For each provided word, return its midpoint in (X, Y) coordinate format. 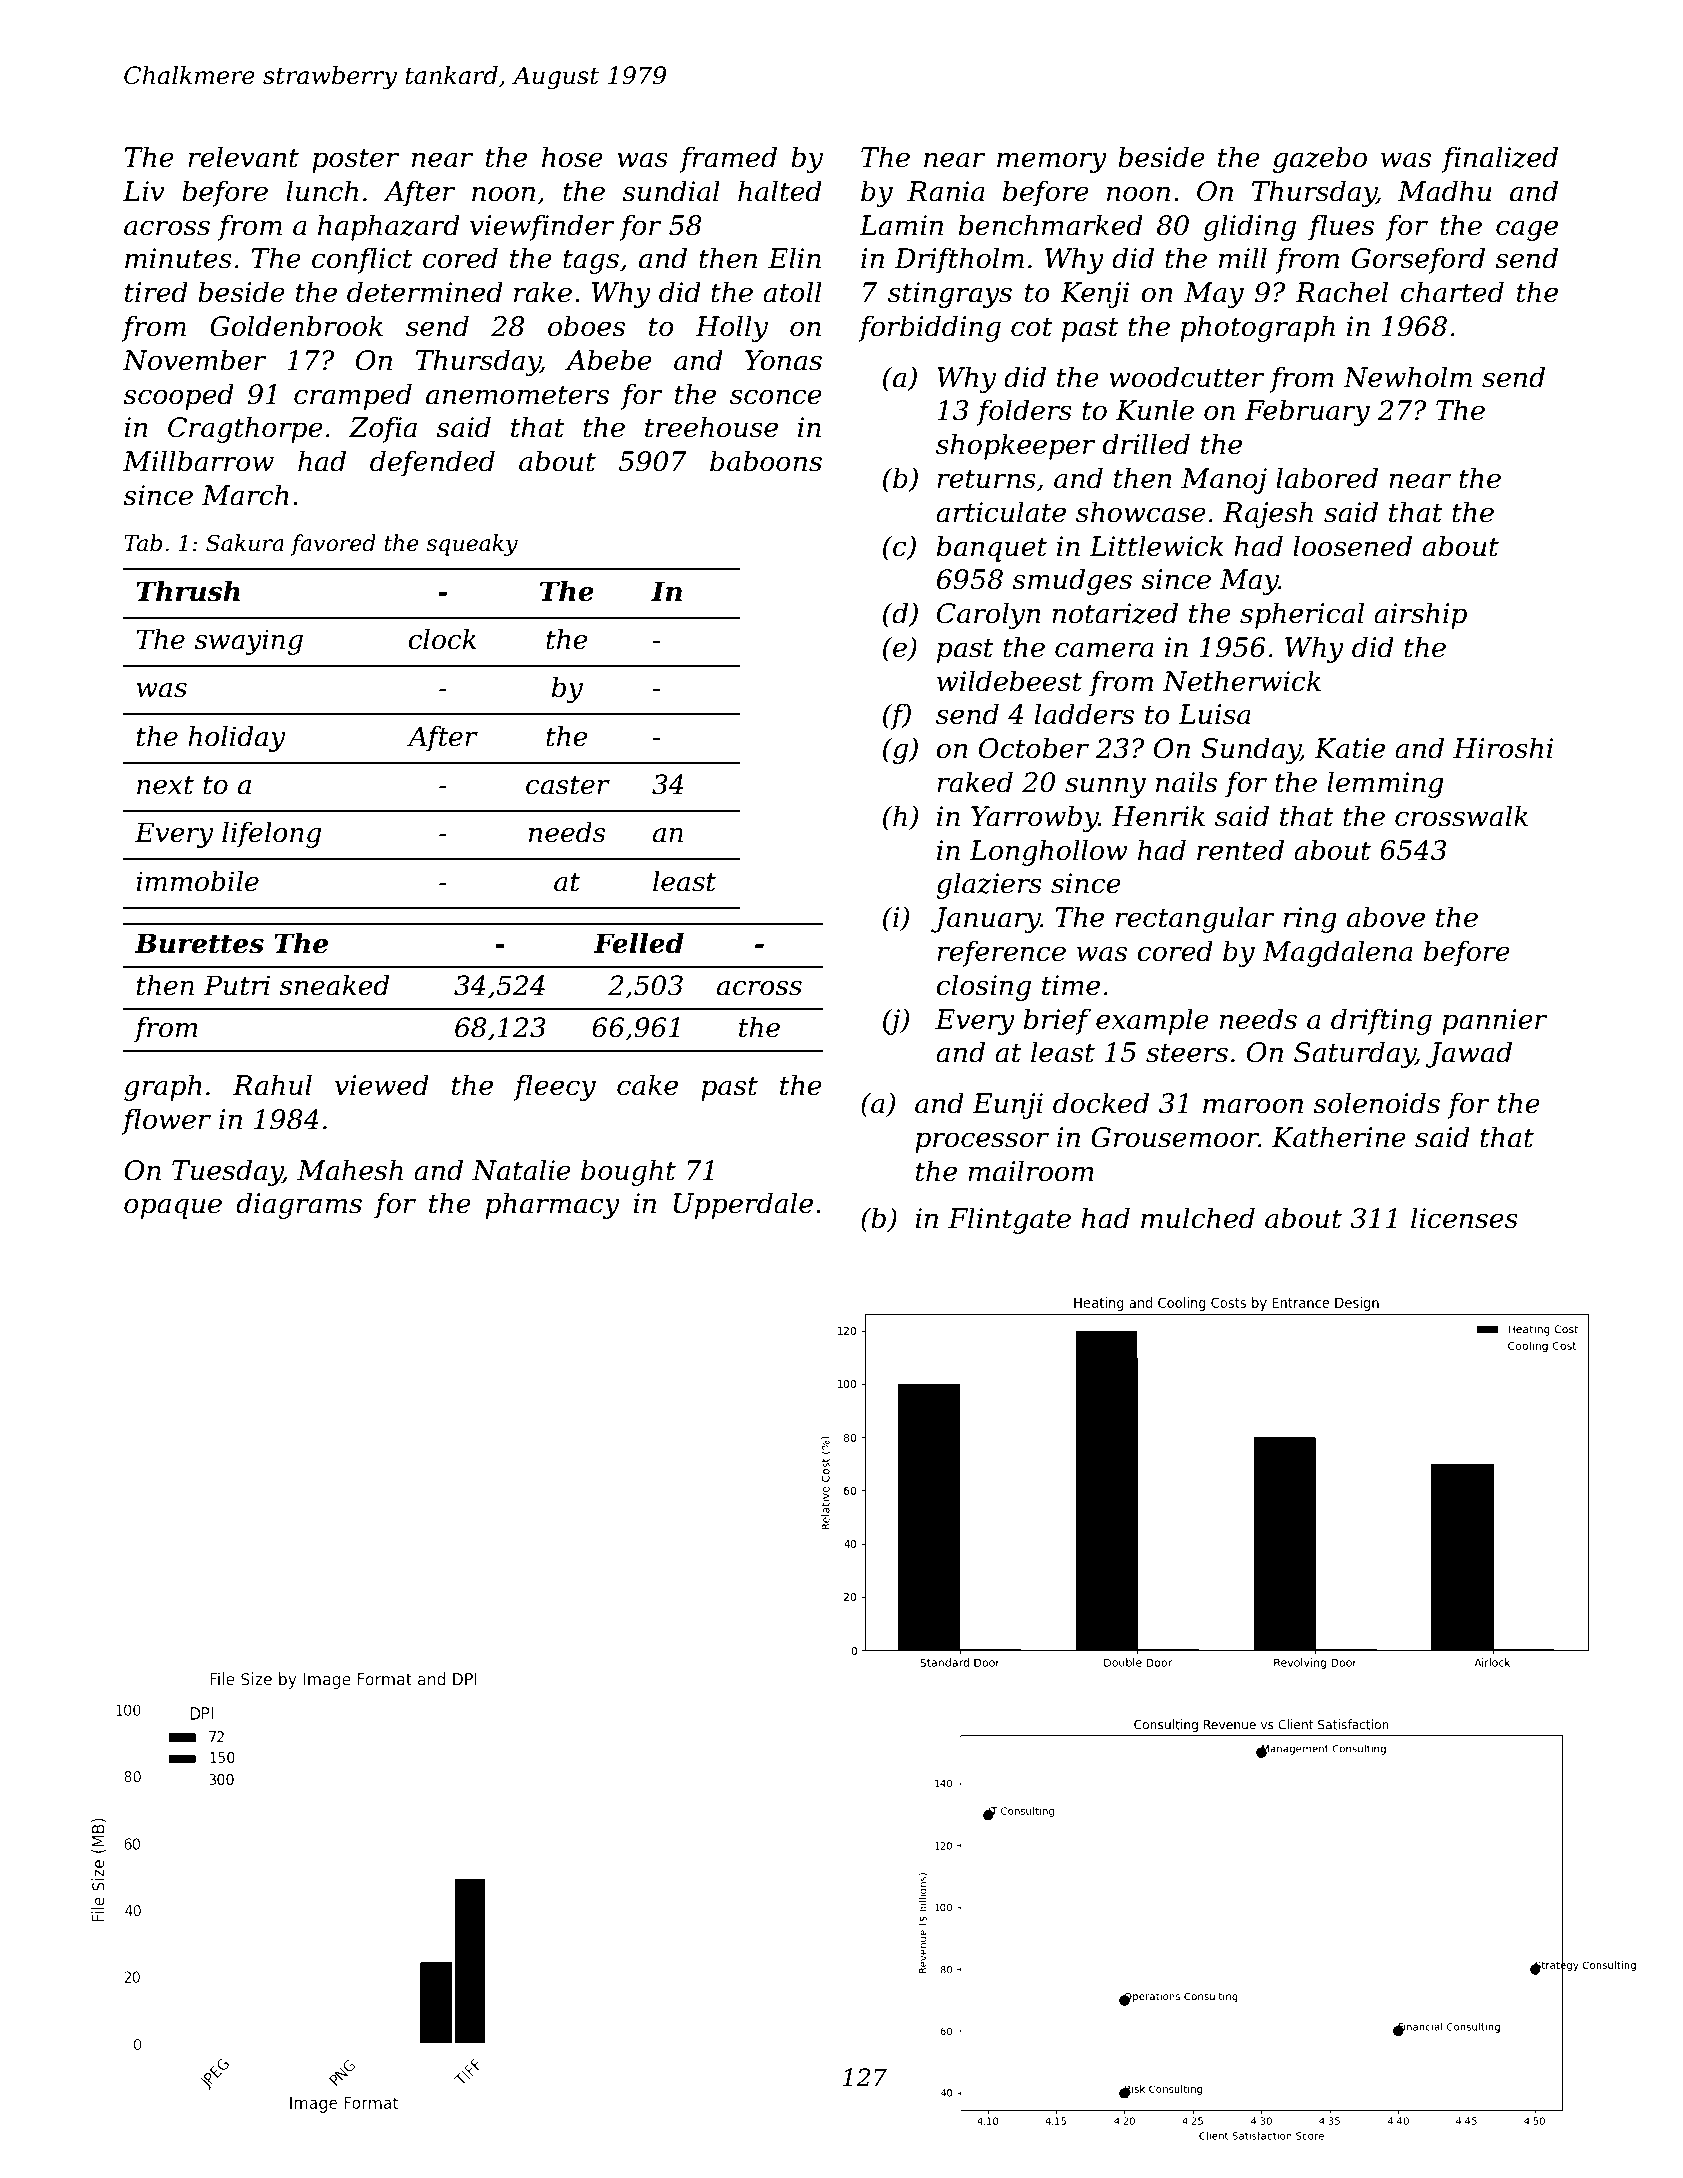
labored (1327, 478)
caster (568, 785)
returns (986, 479)
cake (647, 1085)
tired (156, 292)
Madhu (1445, 191)
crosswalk (1461, 816)
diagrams (299, 1205)
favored (333, 545)
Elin (794, 257)
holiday (236, 739)
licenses (1464, 1218)
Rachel (1341, 292)
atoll (792, 292)
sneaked (334, 985)
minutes (178, 258)
